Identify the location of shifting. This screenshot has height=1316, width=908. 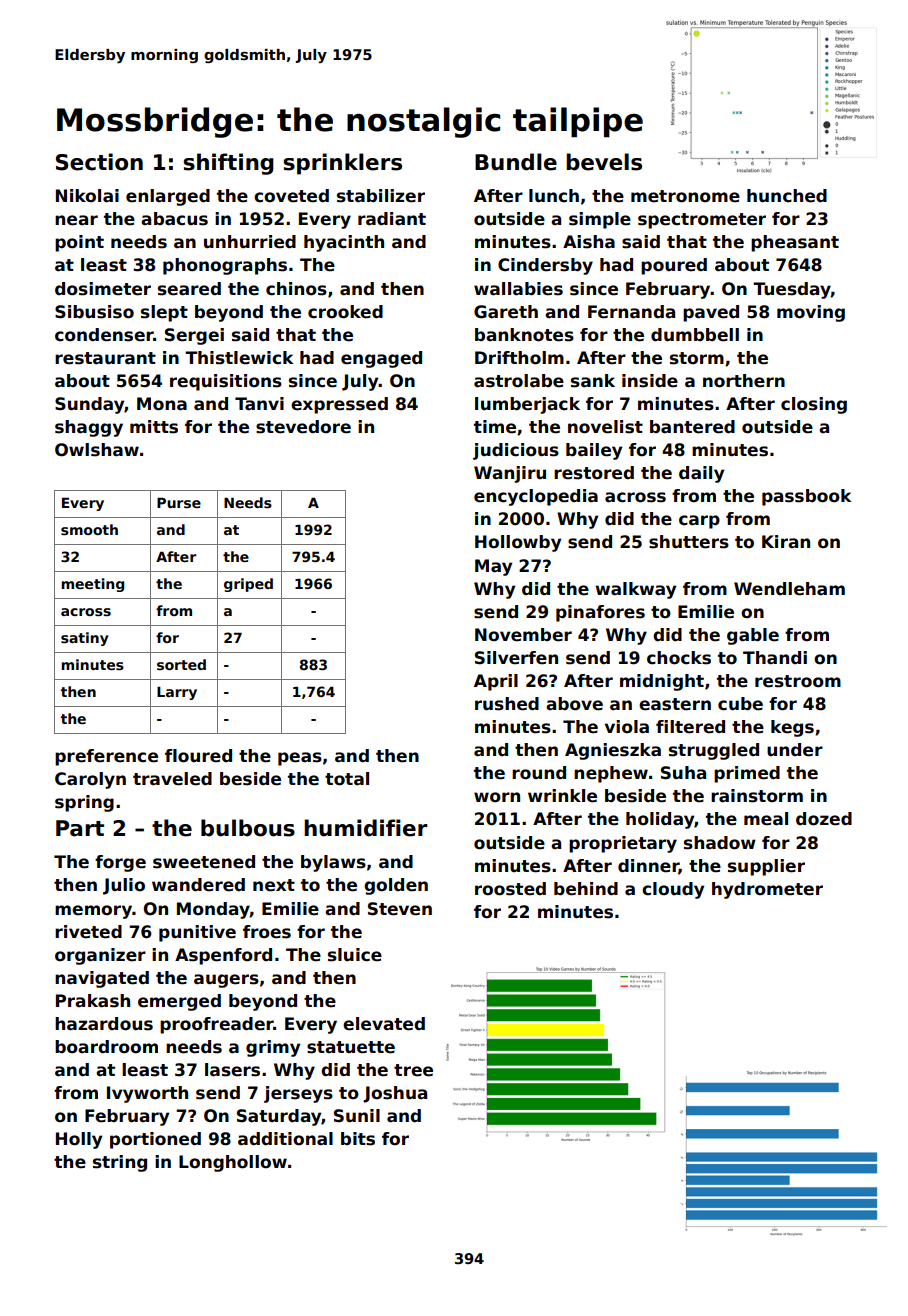
(228, 164).
